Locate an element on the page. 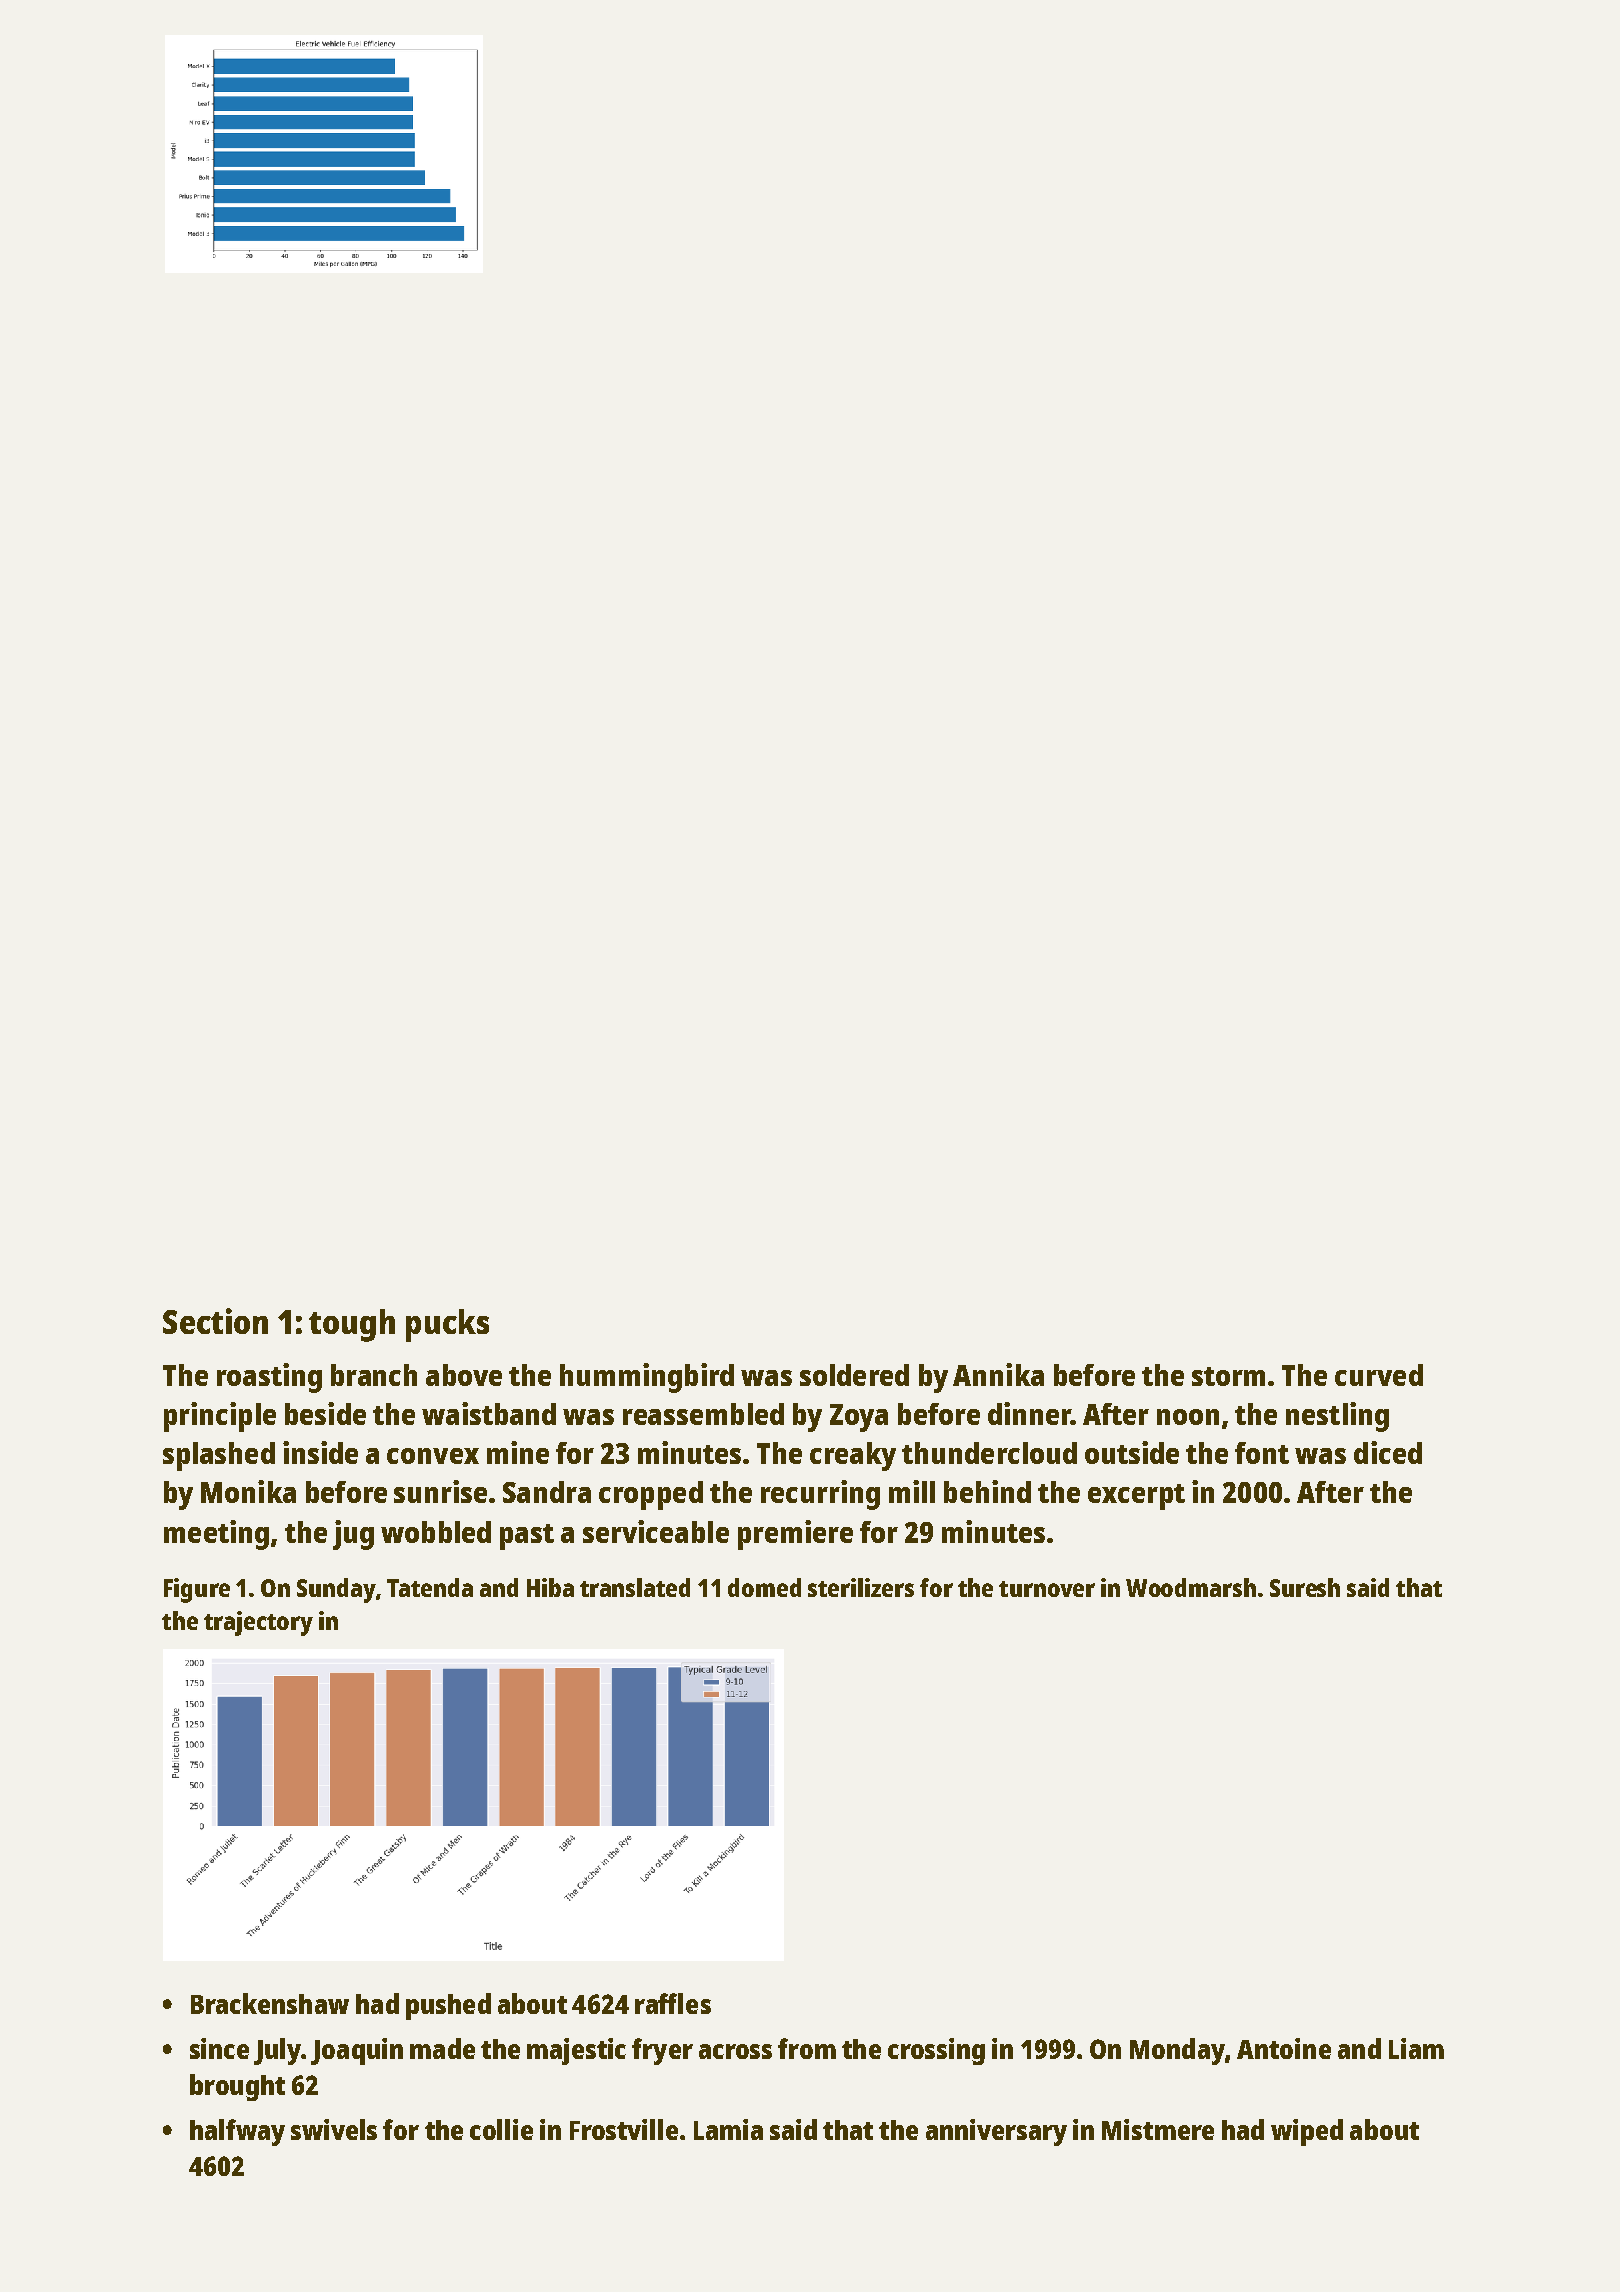  Woodmarsh is located at coordinates (1191, 1587).
